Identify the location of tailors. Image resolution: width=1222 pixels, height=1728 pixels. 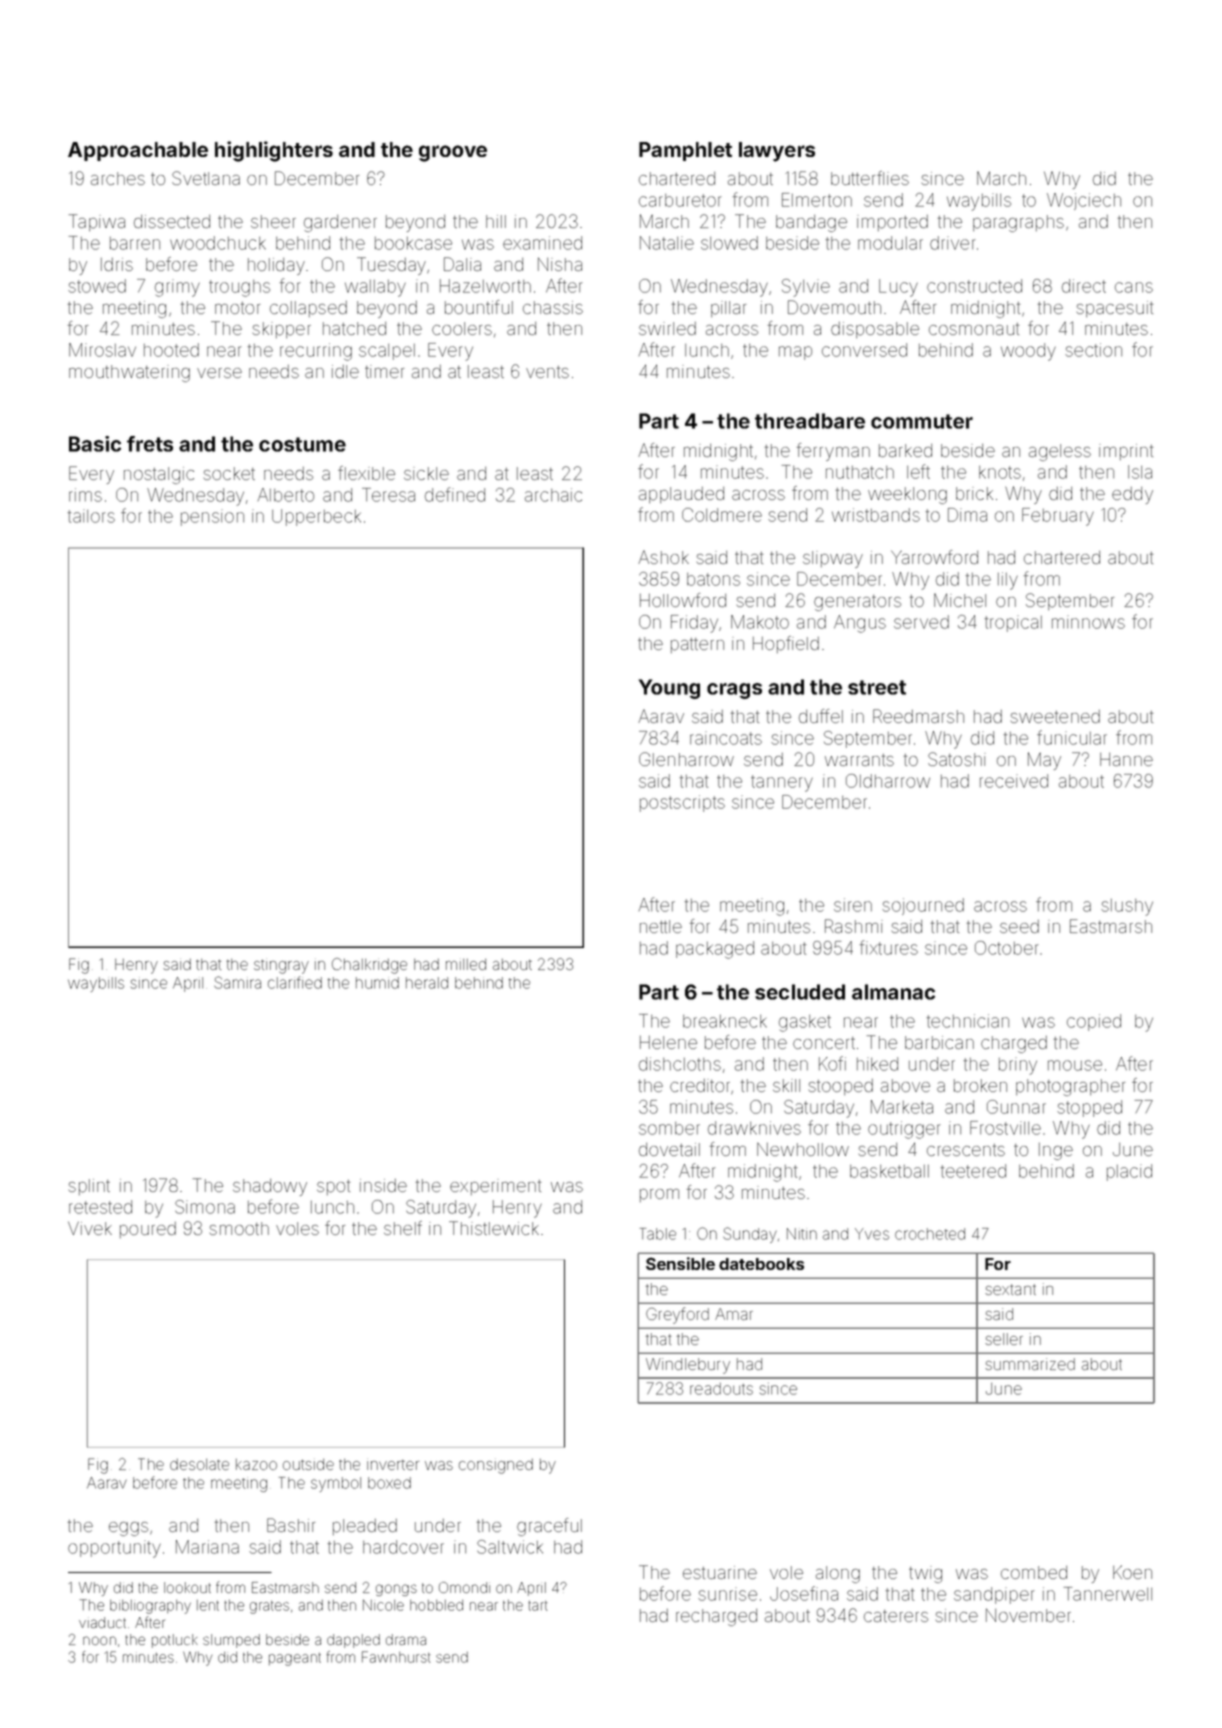
(91, 516).
